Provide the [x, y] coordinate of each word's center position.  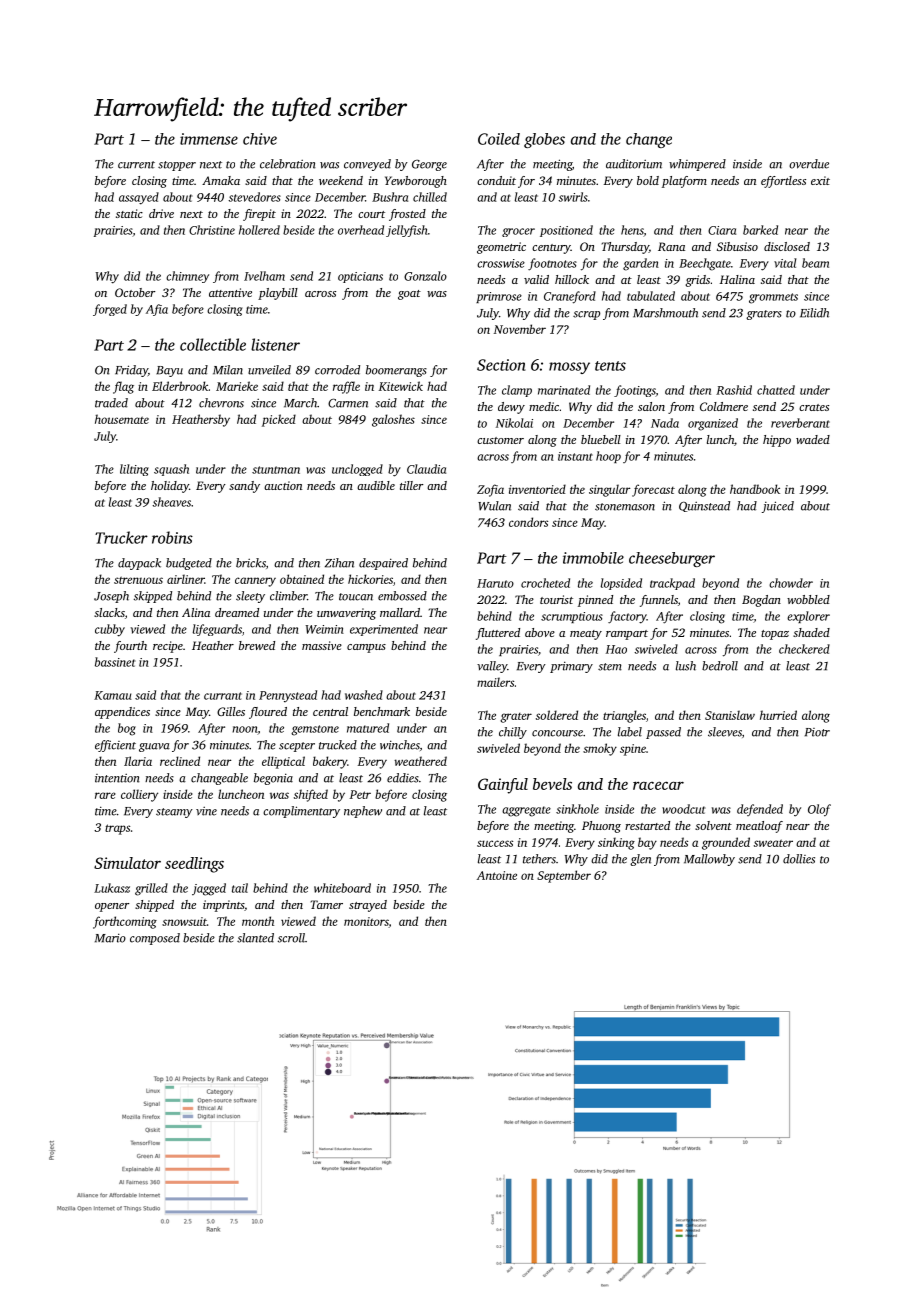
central [330, 711]
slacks [109, 612]
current [136, 165]
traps [117, 829]
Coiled [499, 139]
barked [760, 230]
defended [760, 810]
